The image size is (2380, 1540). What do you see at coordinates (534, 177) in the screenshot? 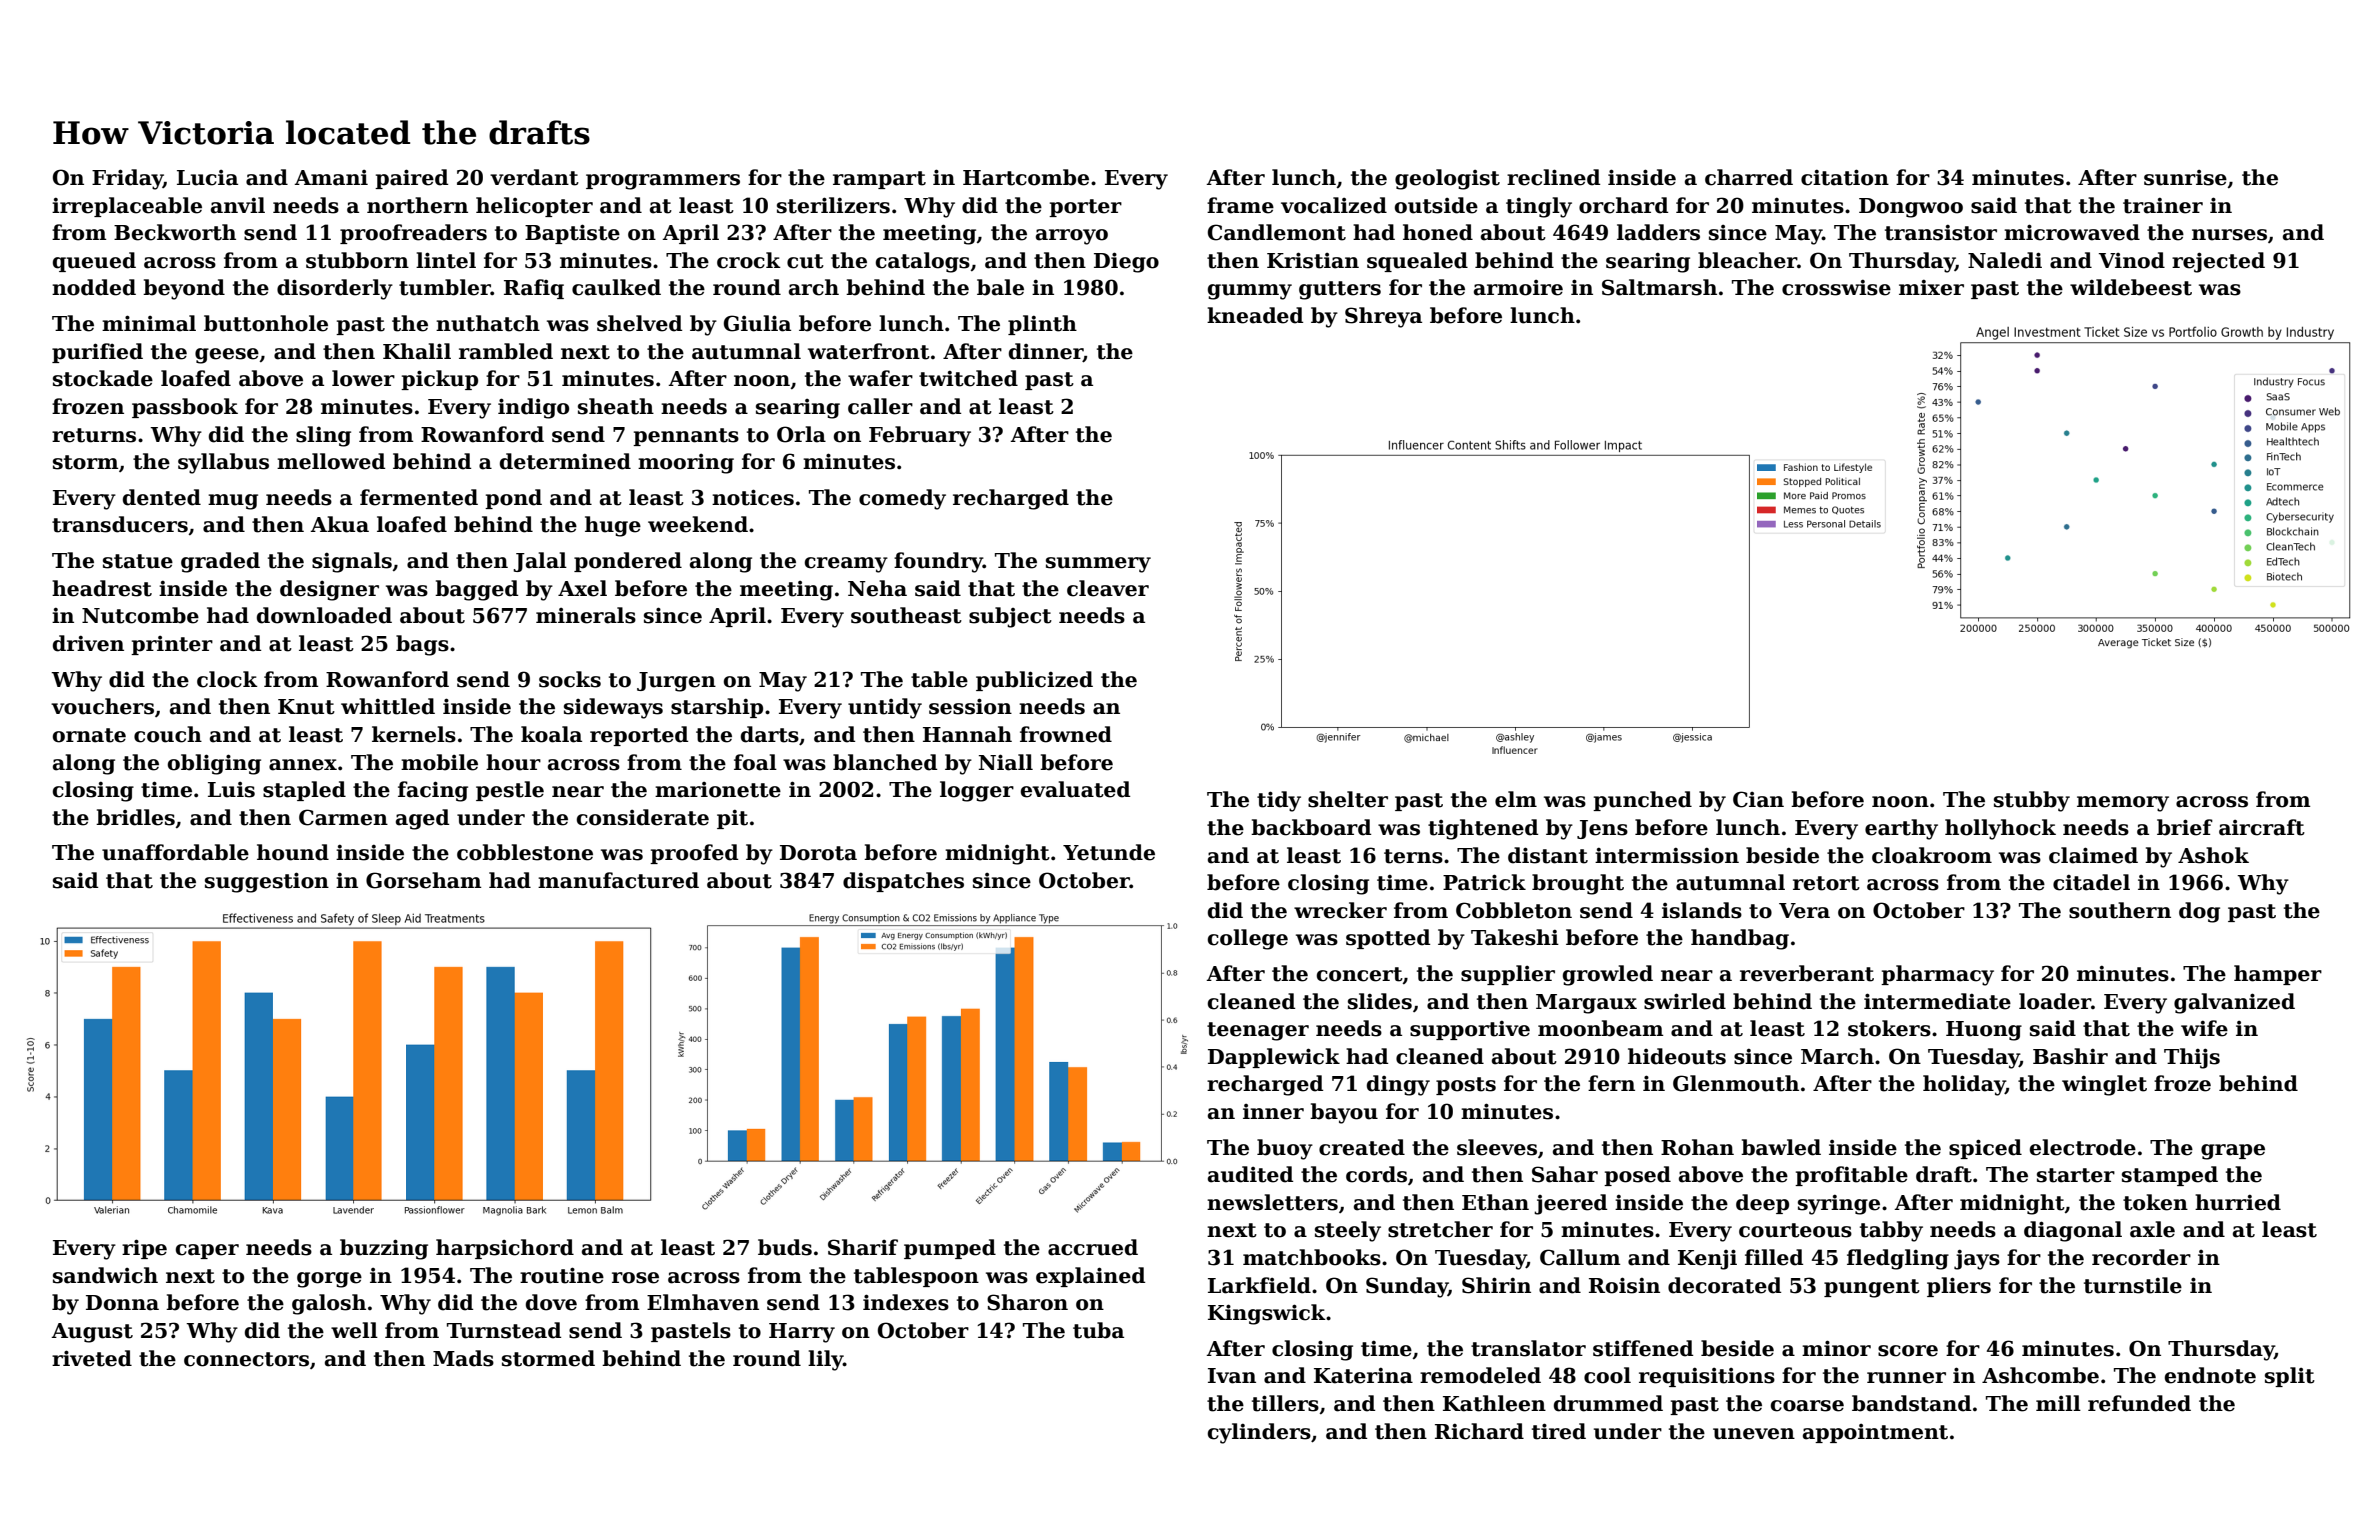
I see `verdant` at bounding box center [534, 177].
